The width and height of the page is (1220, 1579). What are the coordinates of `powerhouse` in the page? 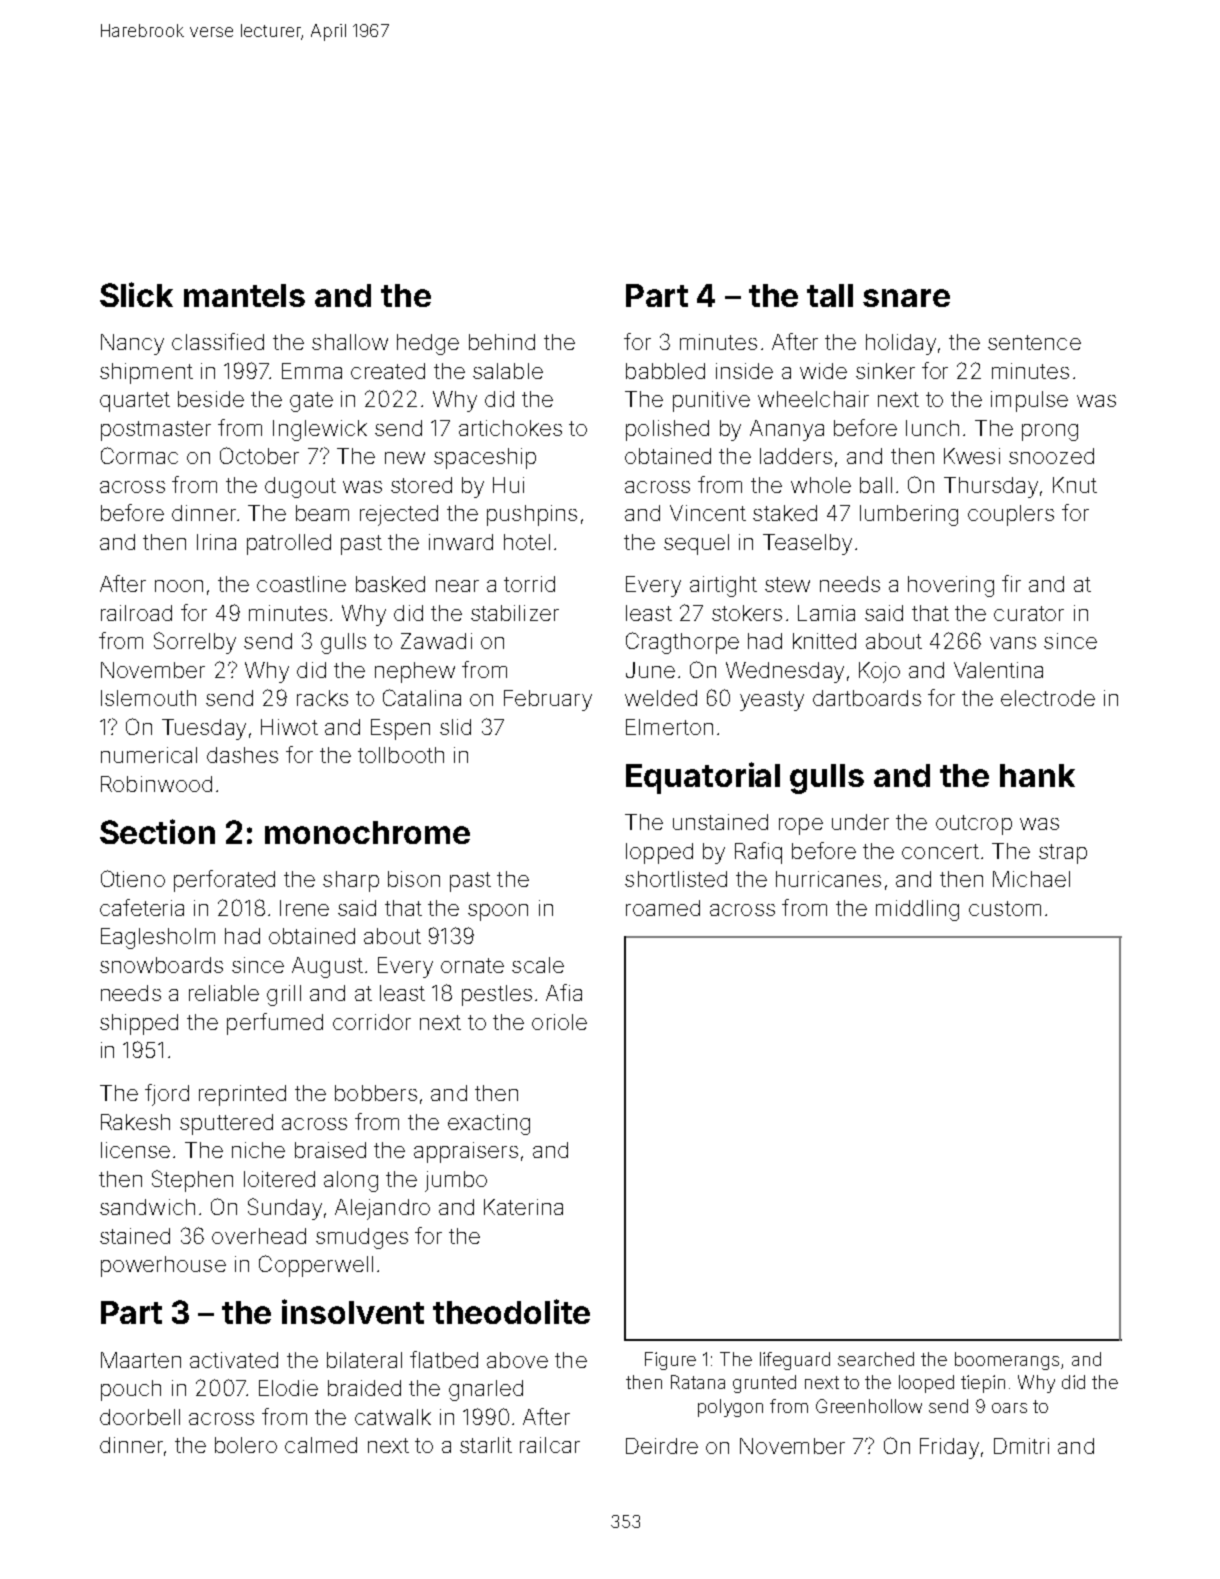 It's located at (163, 1266).
